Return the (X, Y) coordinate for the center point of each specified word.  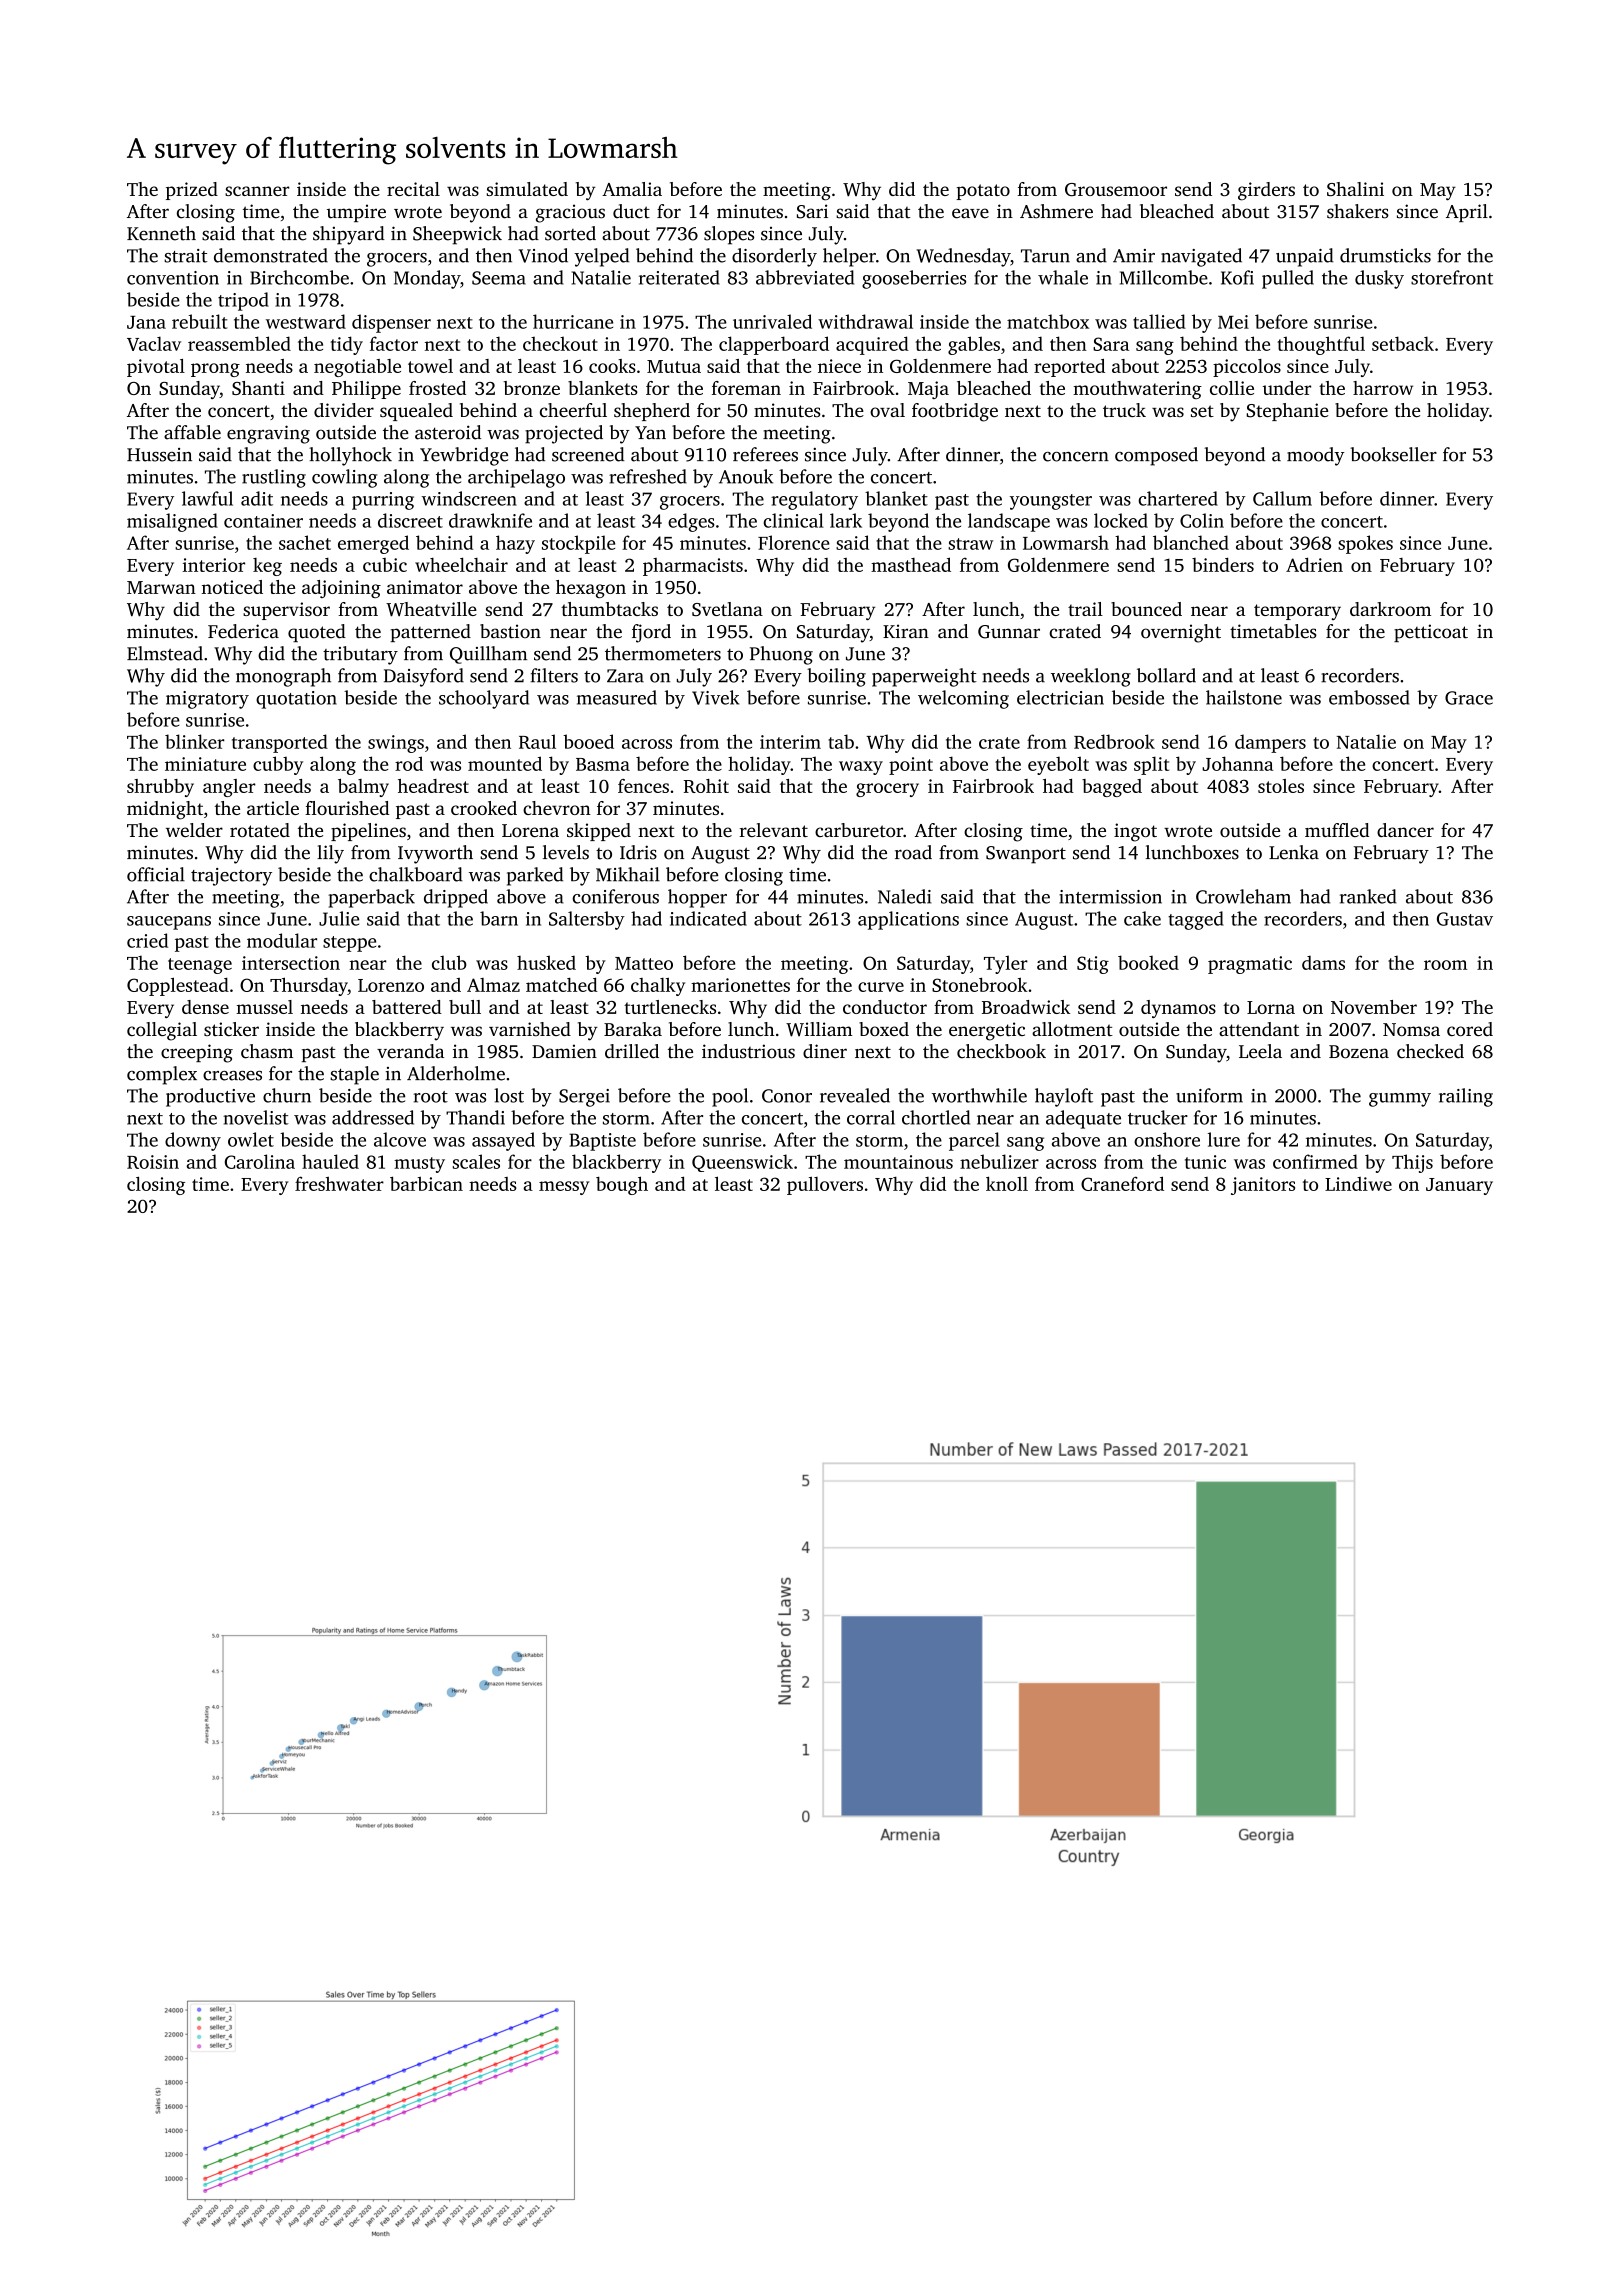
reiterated (679, 277)
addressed (373, 1117)
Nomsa (1411, 1029)
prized (192, 191)
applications (908, 920)
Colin (1202, 520)
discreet (410, 520)
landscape (1009, 522)
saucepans (169, 923)
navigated (1201, 257)
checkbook (1001, 1051)
